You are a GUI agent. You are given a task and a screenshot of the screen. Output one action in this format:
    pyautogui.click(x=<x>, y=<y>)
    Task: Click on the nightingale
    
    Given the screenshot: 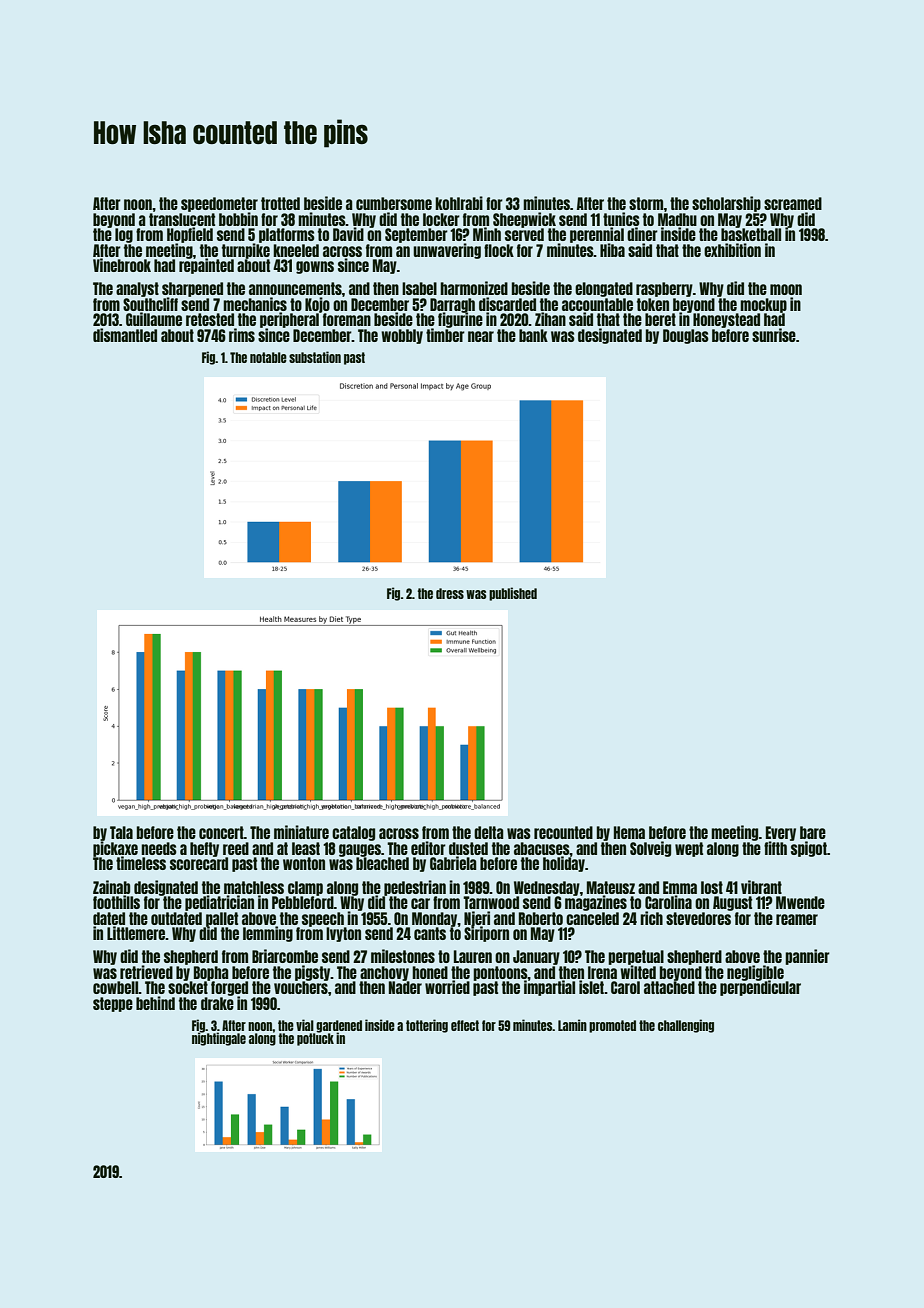 What is the action you would take?
    pyautogui.click(x=219, y=1039)
